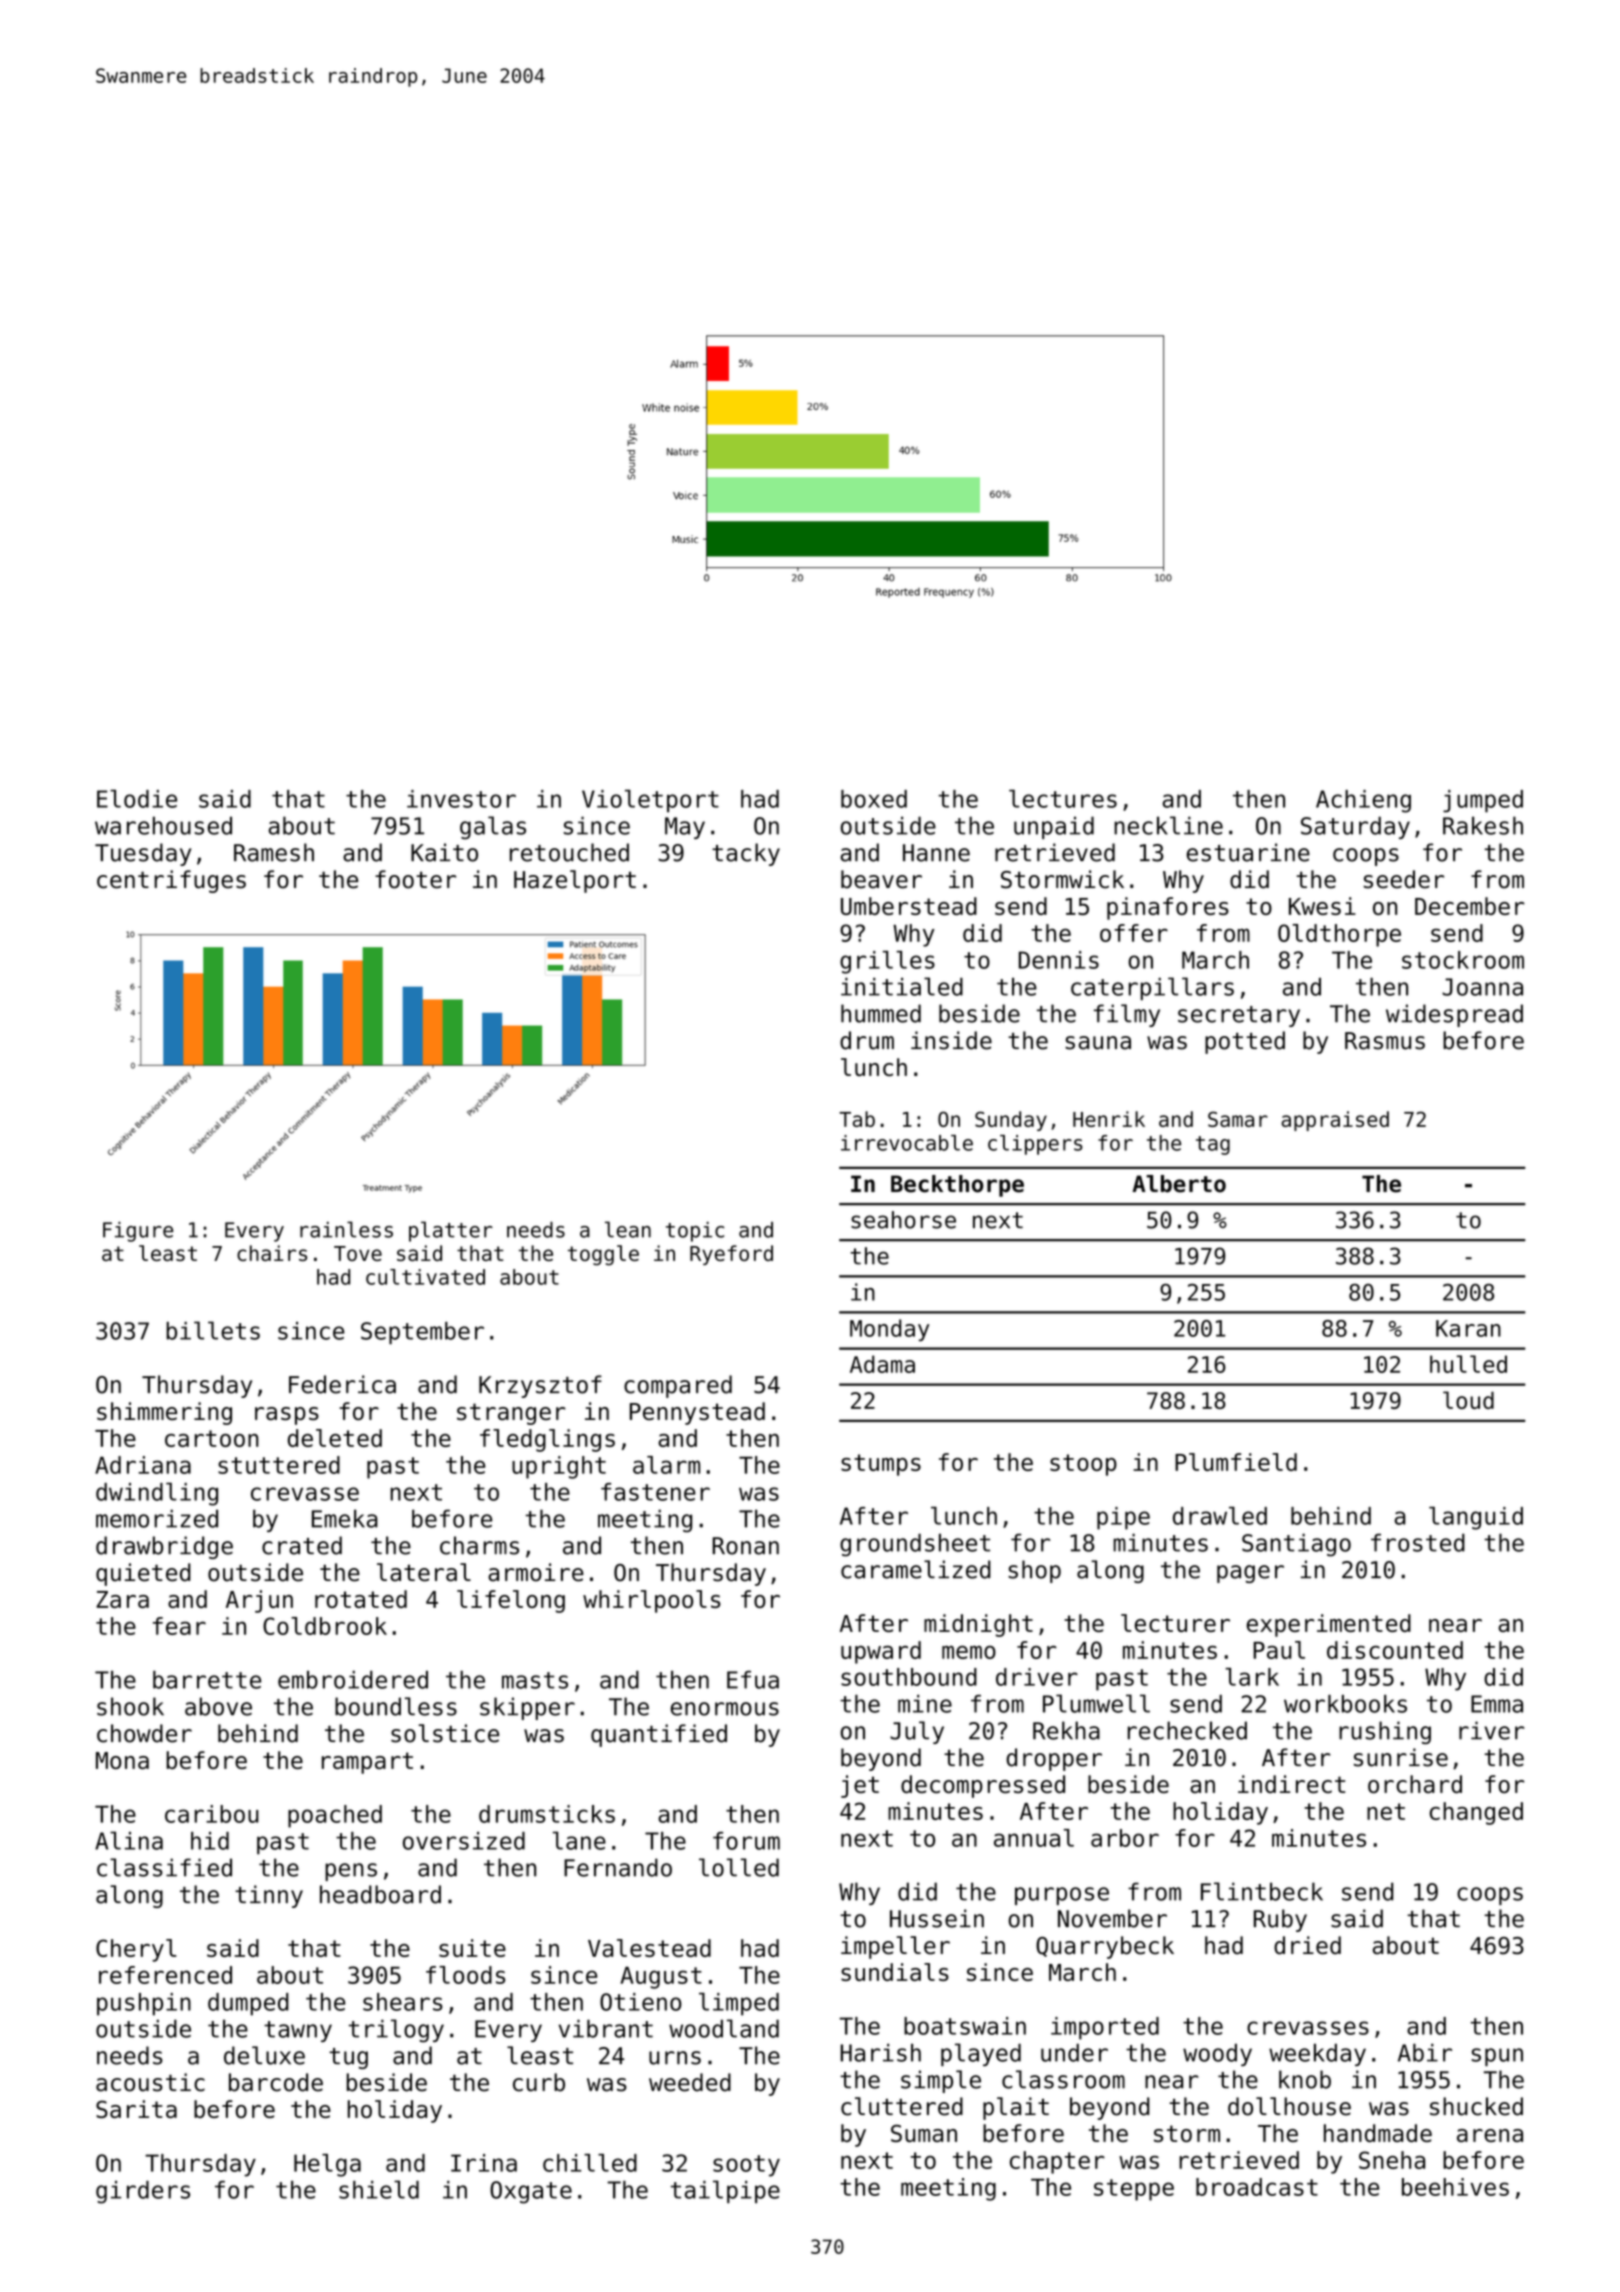  I want to click on poached, so click(335, 1816).
